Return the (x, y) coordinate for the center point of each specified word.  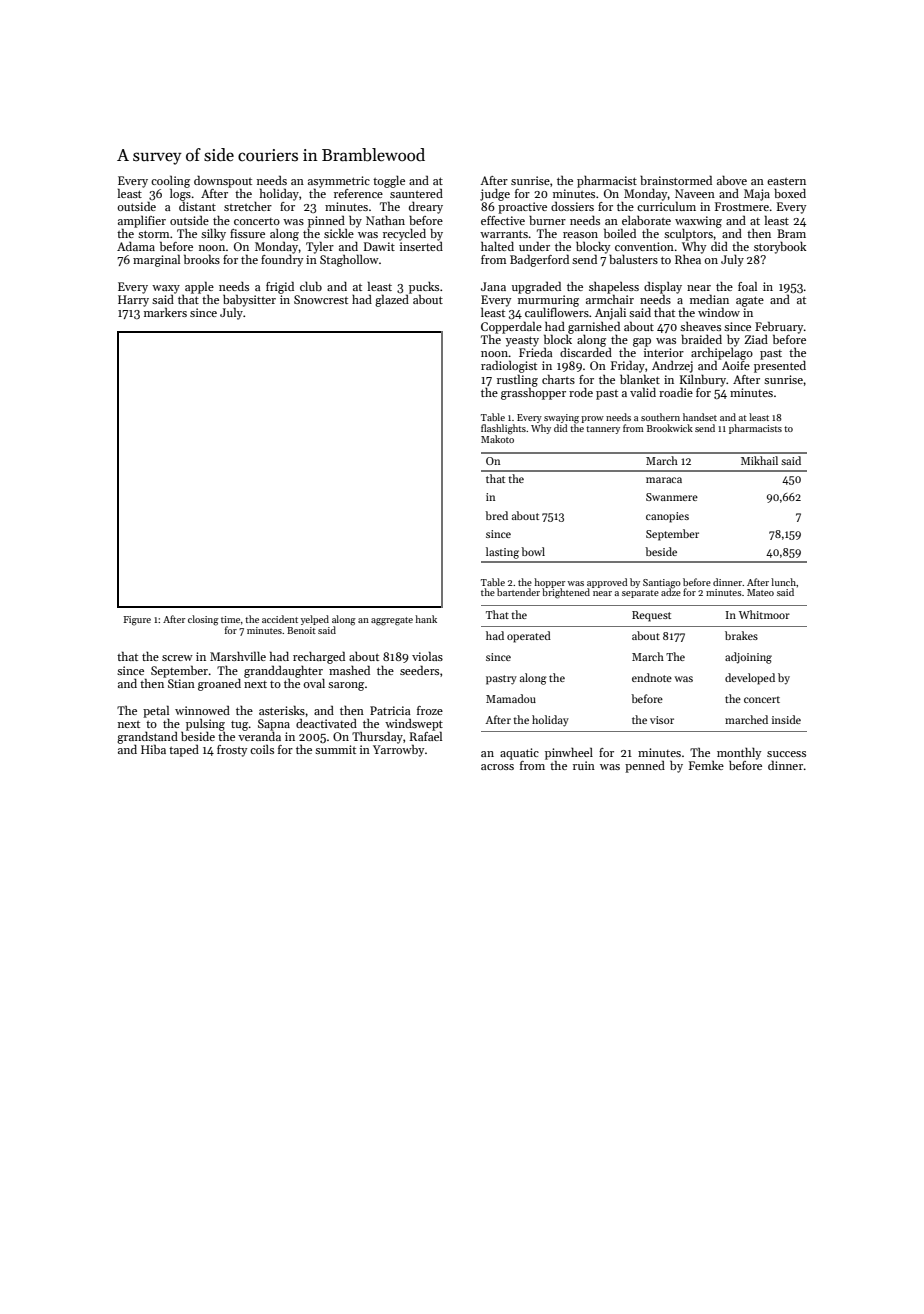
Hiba (153, 749)
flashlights (503, 429)
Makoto (497, 439)
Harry (133, 301)
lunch (783, 582)
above (732, 180)
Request (651, 616)
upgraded (536, 287)
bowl (533, 551)
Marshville (238, 656)
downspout (223, 181)
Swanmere (672, 497)
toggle (389, 182)
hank (426, 619)
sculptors (688, 235)
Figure (137, 621)
